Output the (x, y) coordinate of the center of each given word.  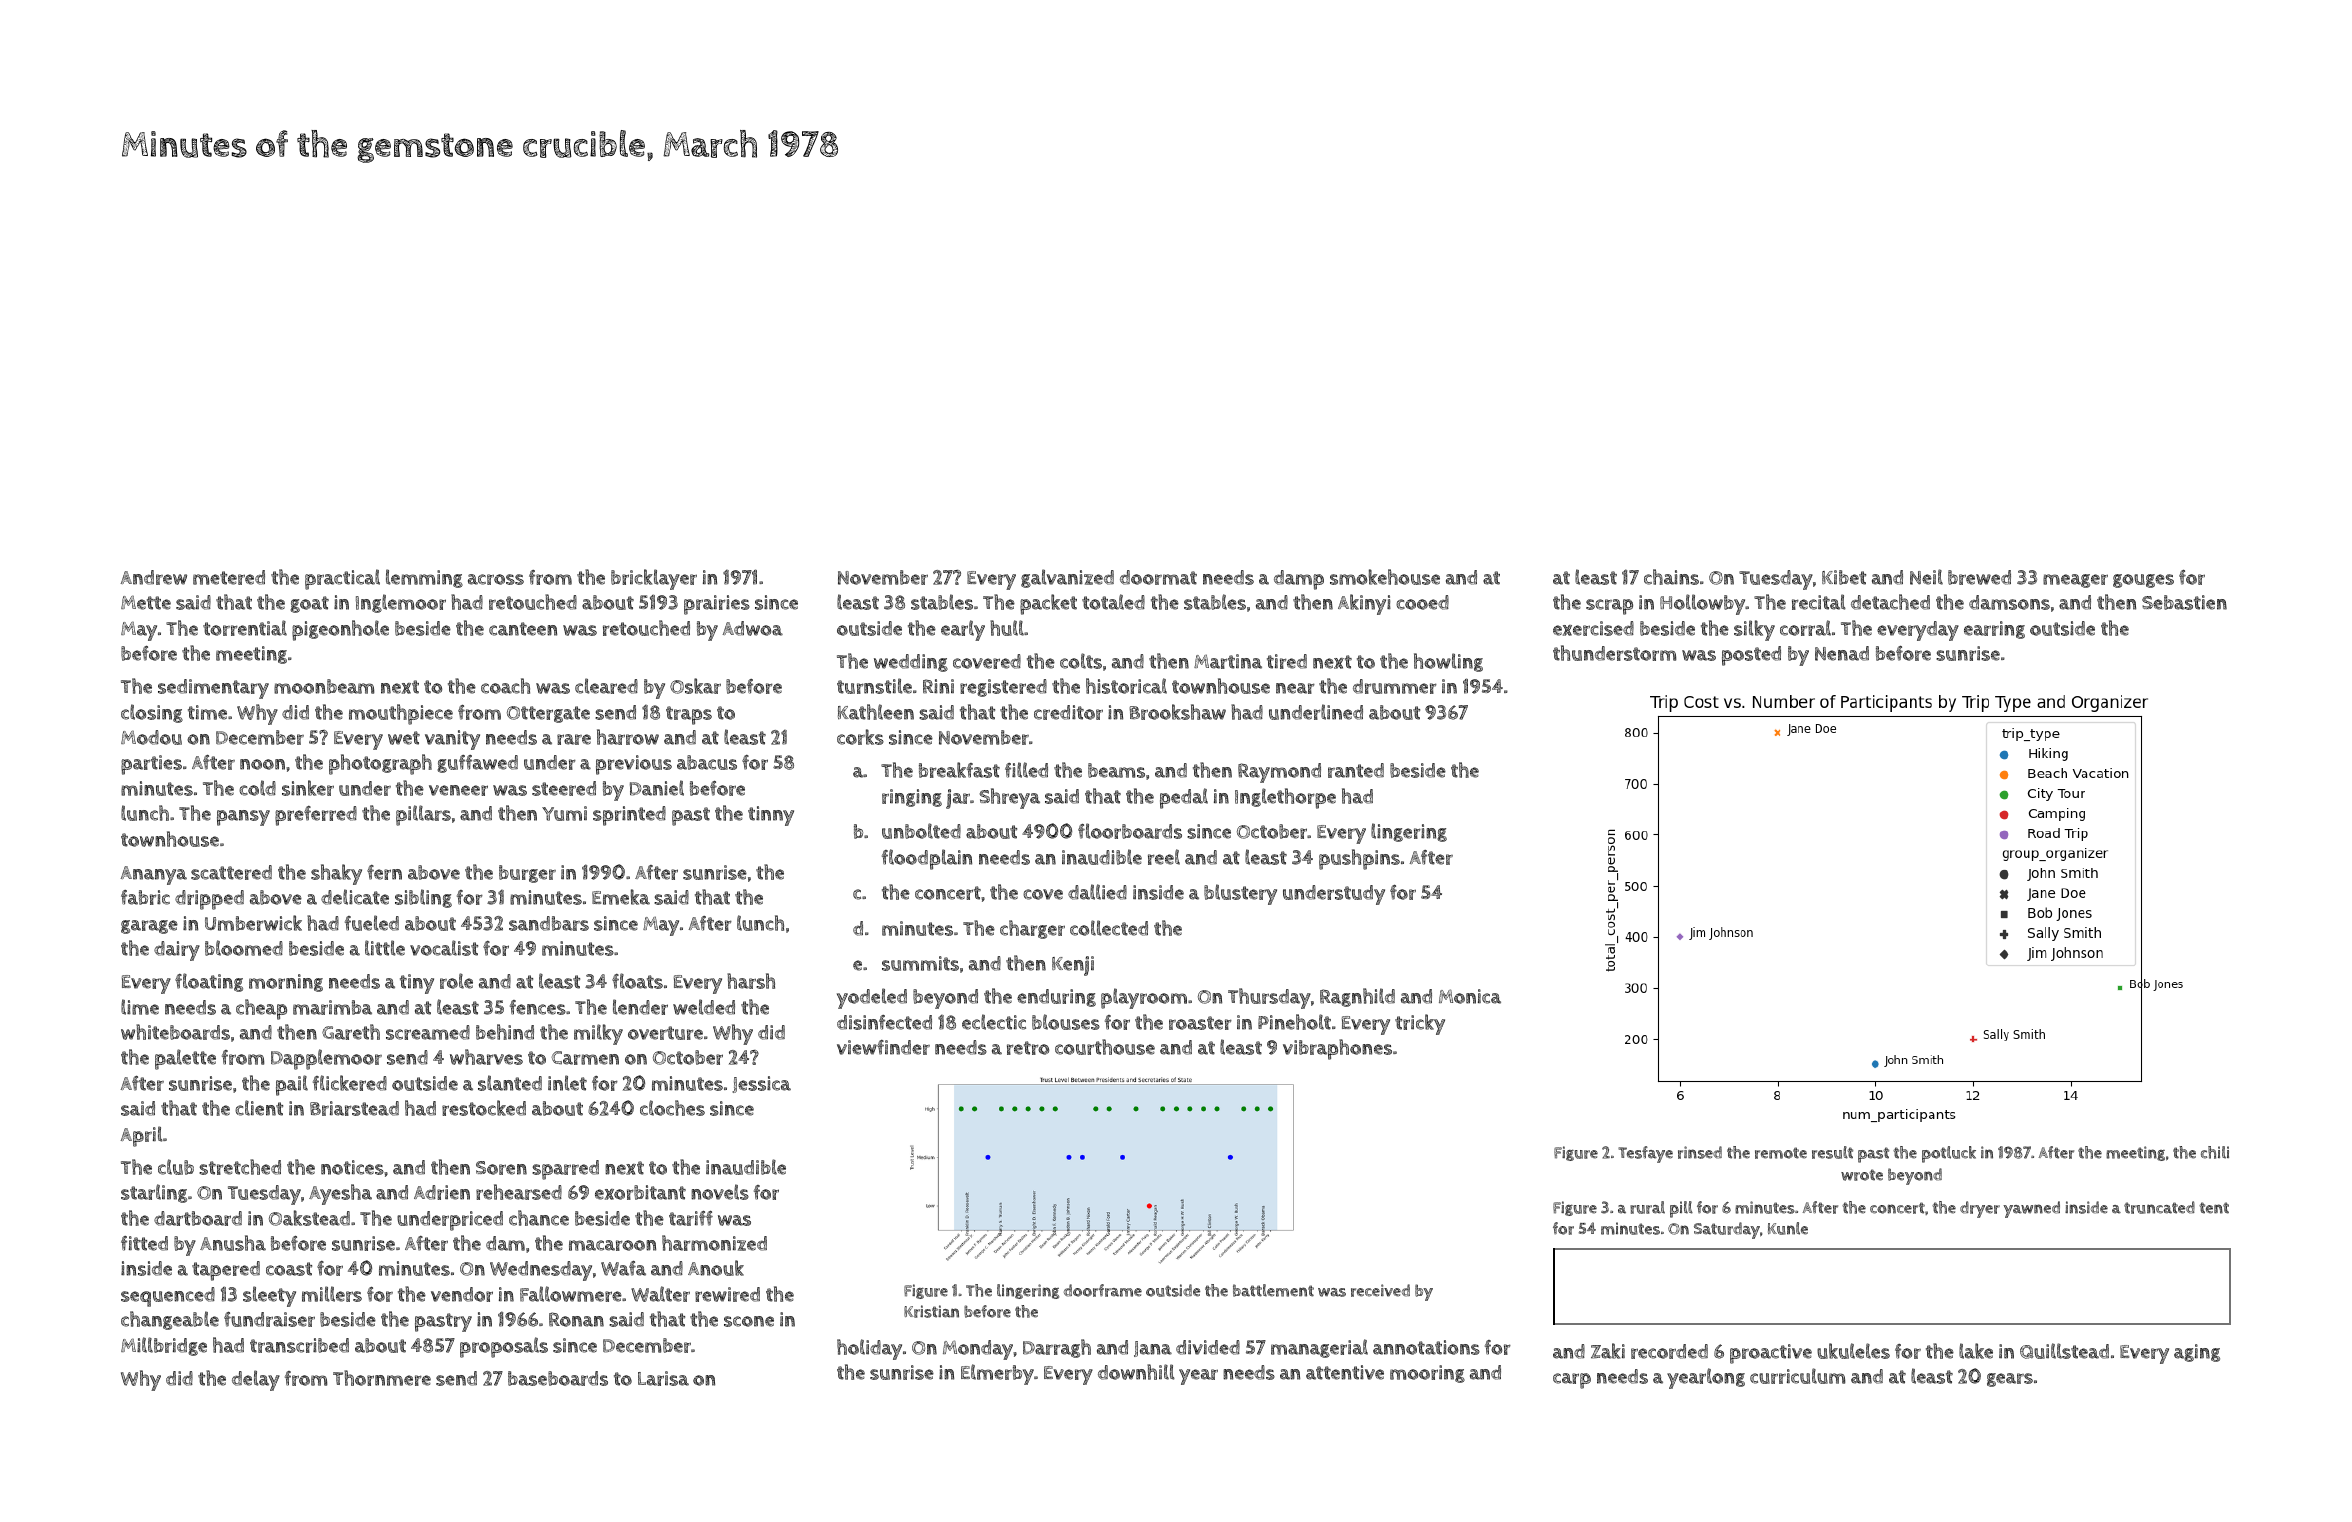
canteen (523, 629)
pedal (1184, 798)
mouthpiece (401, 714)
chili (2215, 1152)
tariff (691, 1218)
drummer (1395, 686)
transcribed (299, 1345)
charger (1032, 929)
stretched (240, 1167)
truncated (2159, 1207)
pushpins (1359, 859)
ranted (1356, 770)
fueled (372, 923)
